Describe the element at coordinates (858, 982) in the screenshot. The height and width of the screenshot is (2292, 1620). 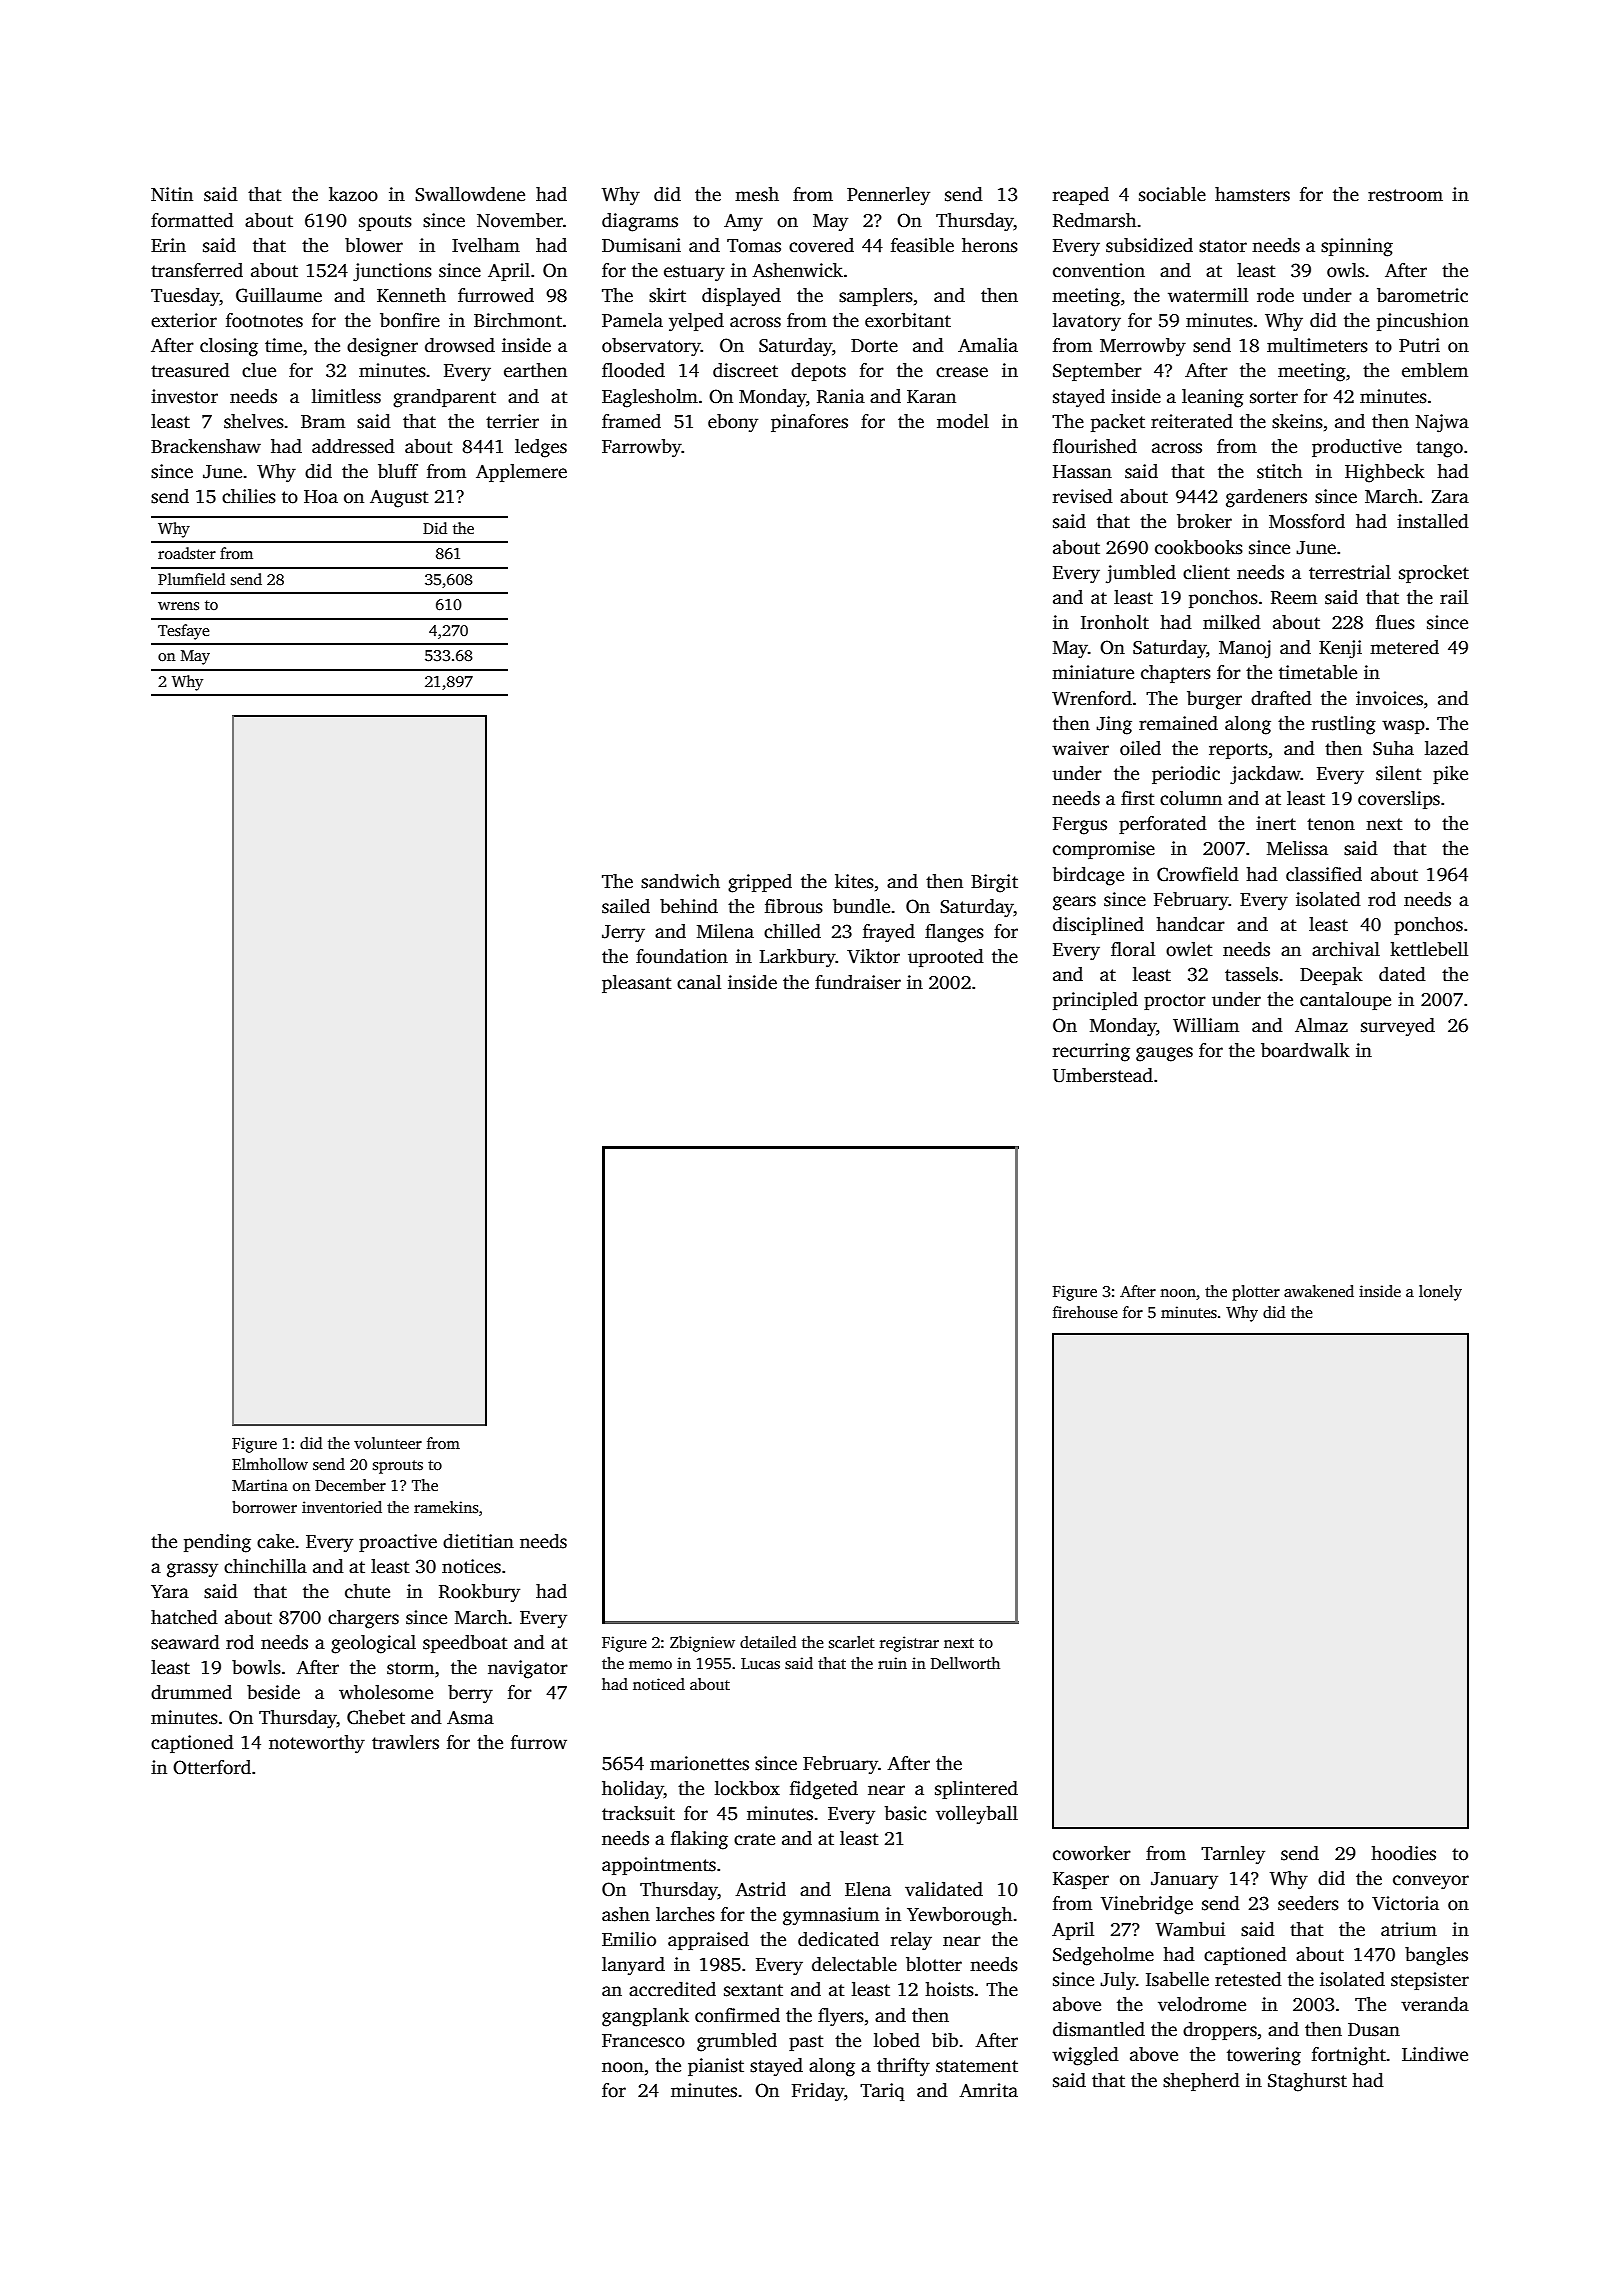
I see `fundraiser` at that location.
